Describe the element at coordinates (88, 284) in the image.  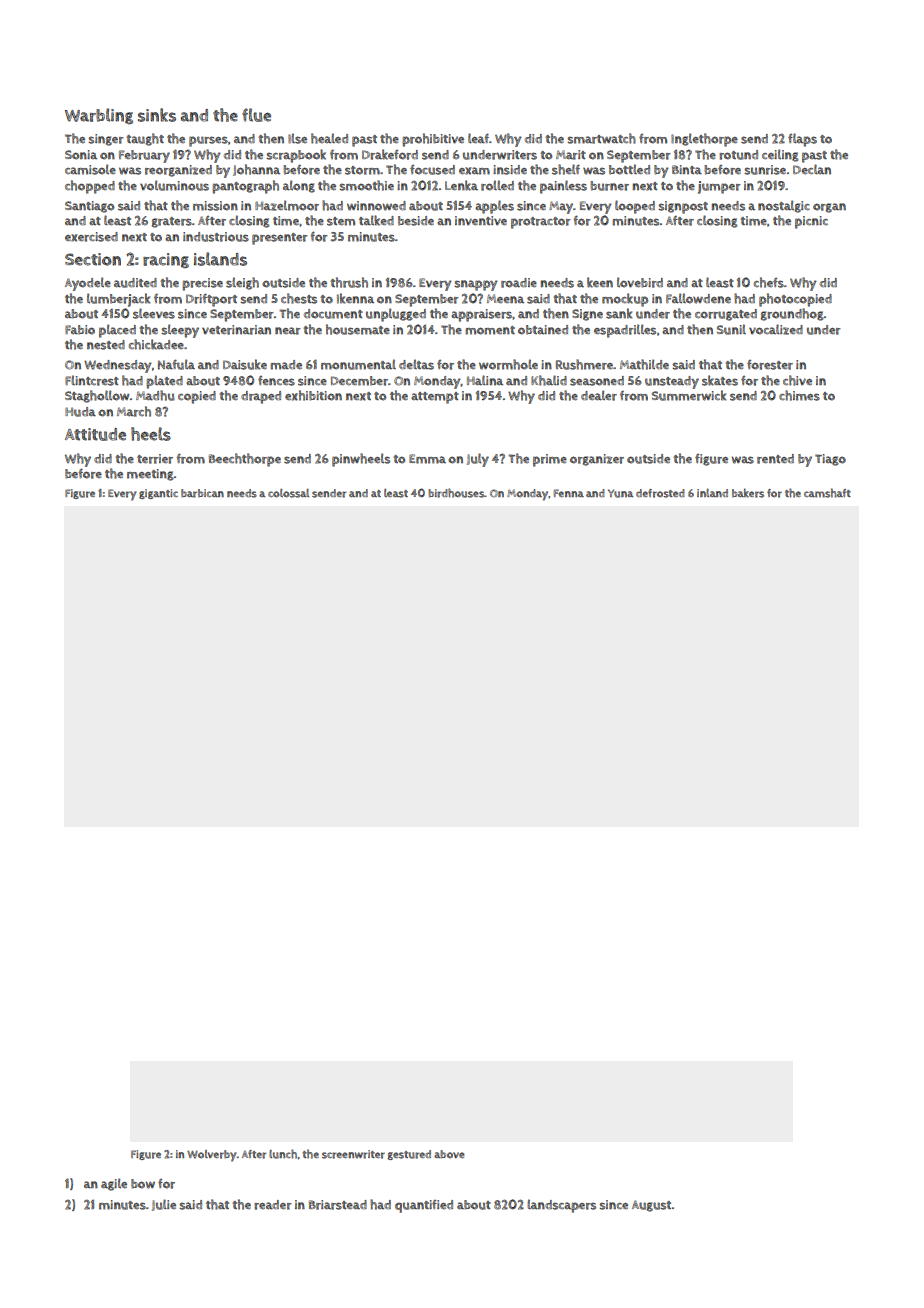
I see `Ayodele` at that location.
